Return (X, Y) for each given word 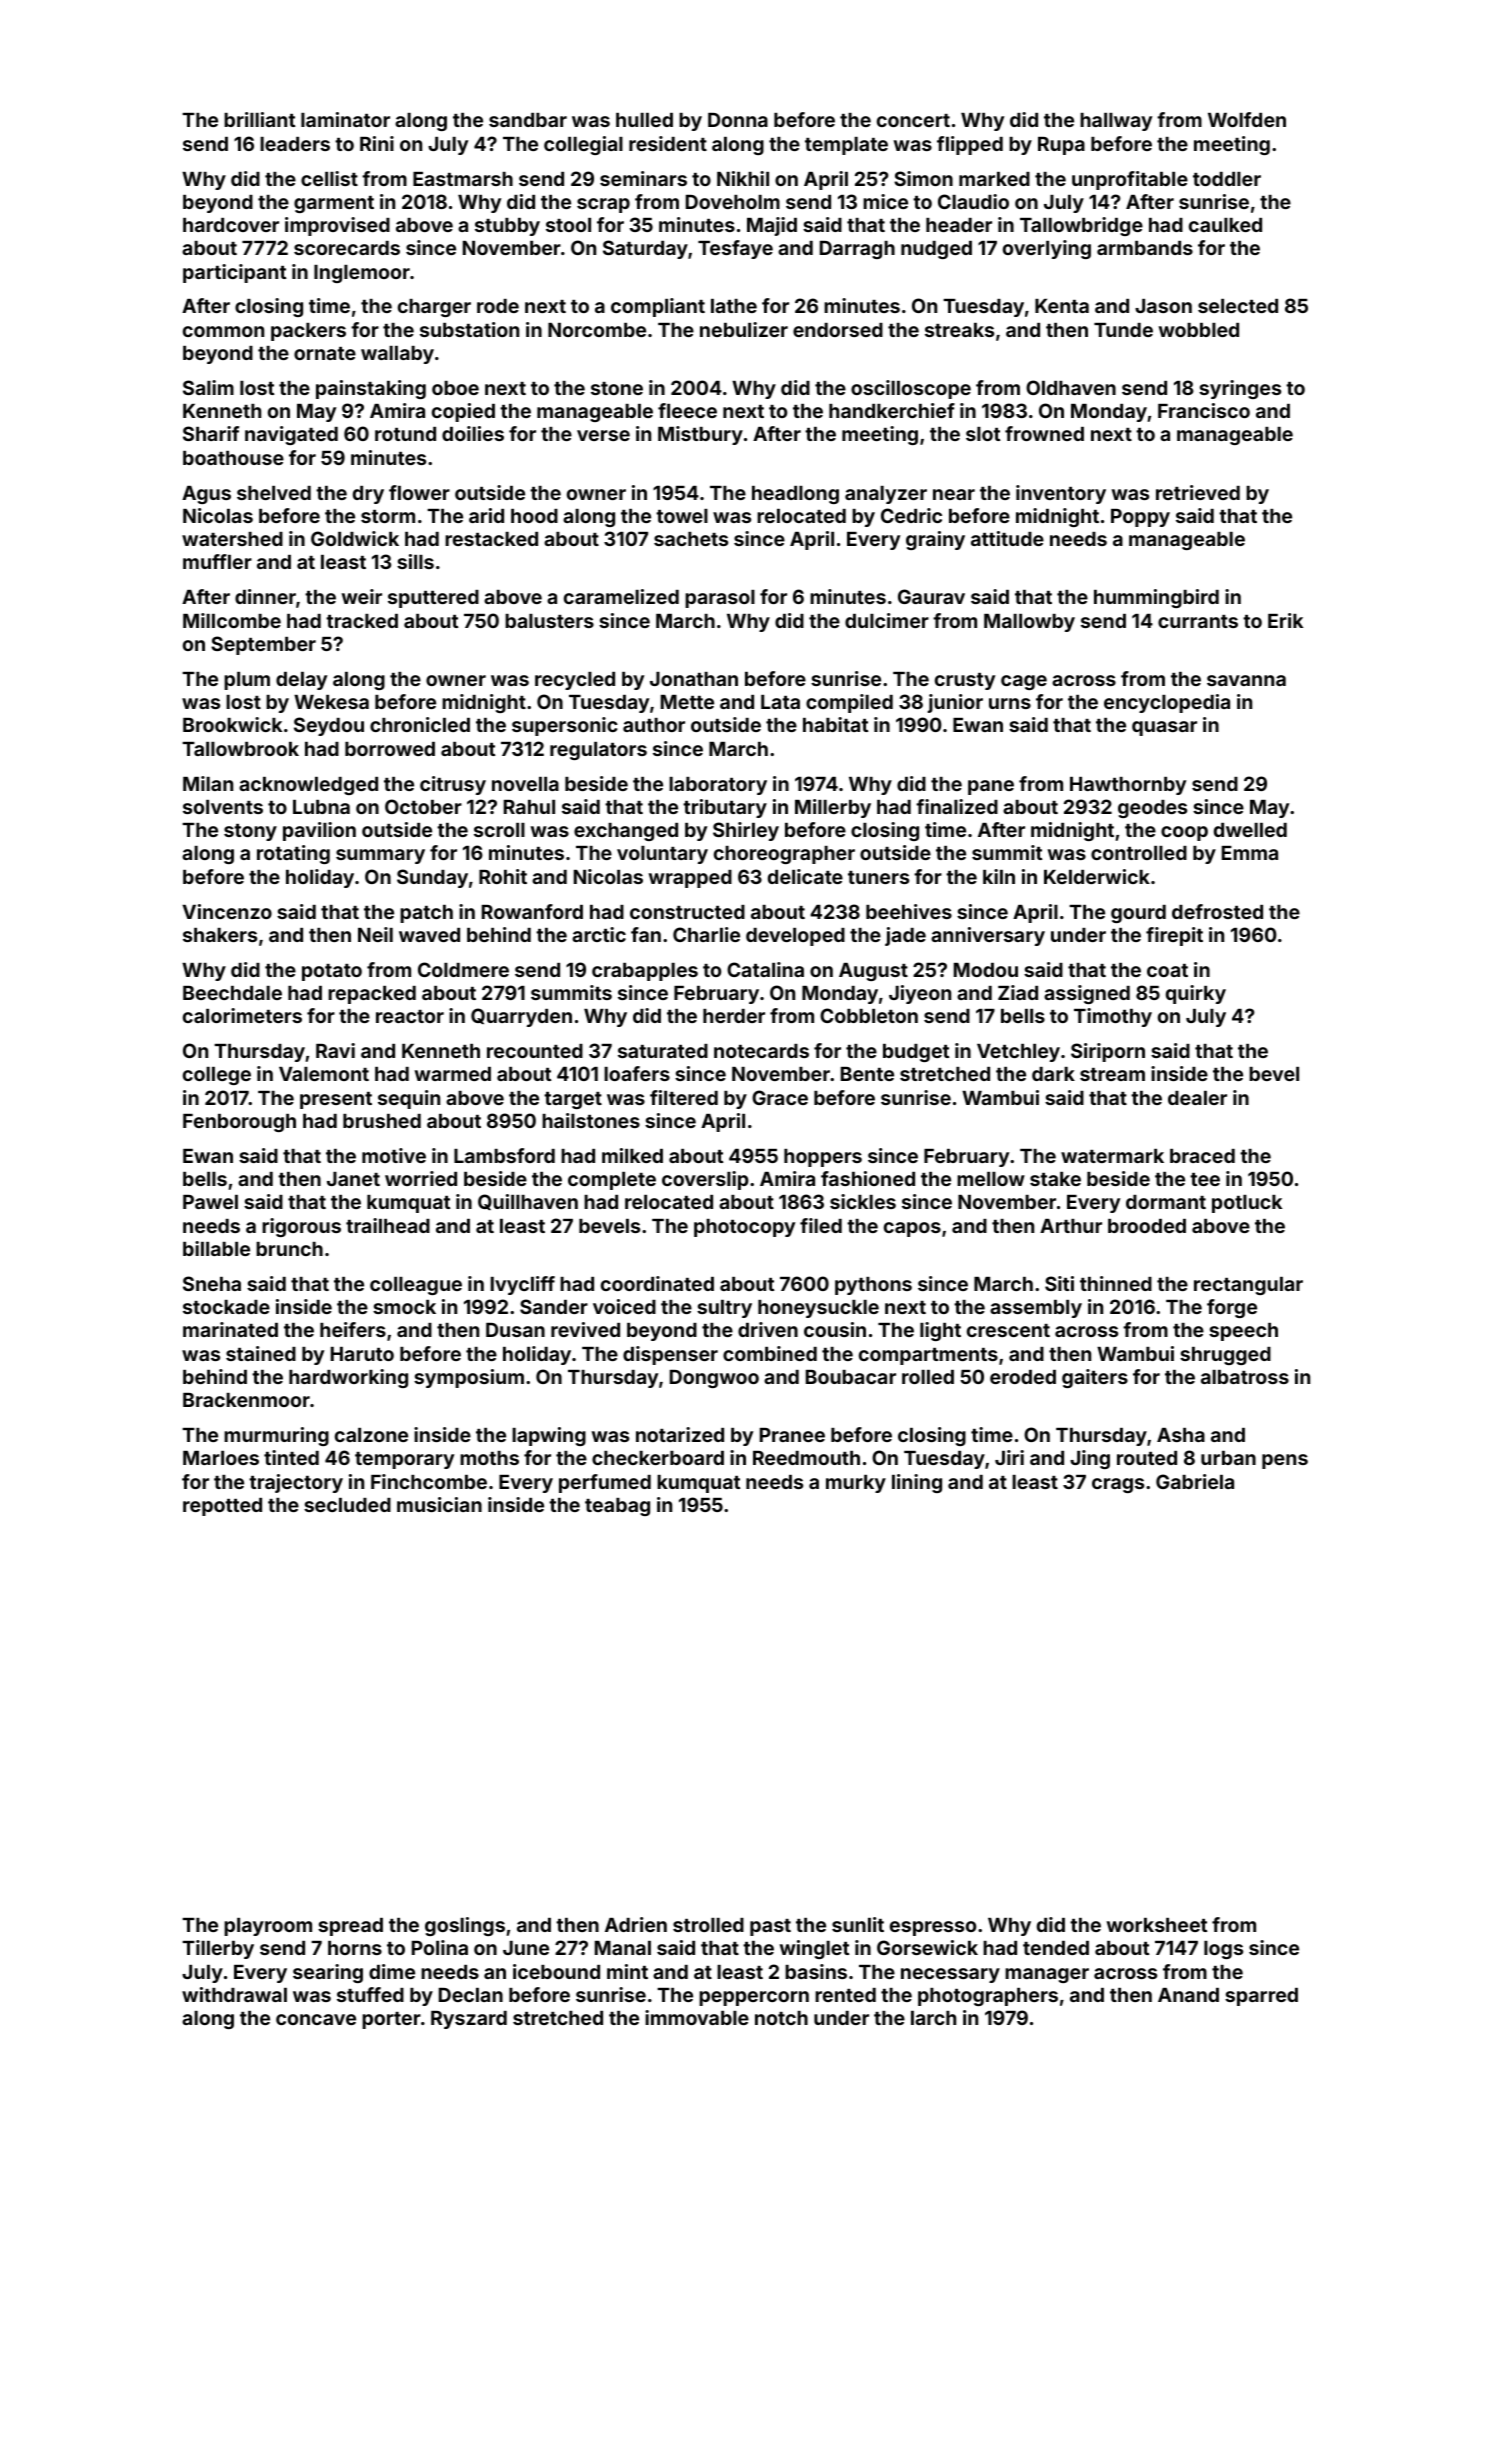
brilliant (259, 119)
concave (316, 2019)
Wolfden (1247, 119)
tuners (878, 877)
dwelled (1250, 830)
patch (426, 914)
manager (1047, 1975)
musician (439, 1504)
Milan (208, 783)
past (770, 1927)
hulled (644, 120)
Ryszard (469, 2020)
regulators (598, 751)
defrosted (1217, 911)
